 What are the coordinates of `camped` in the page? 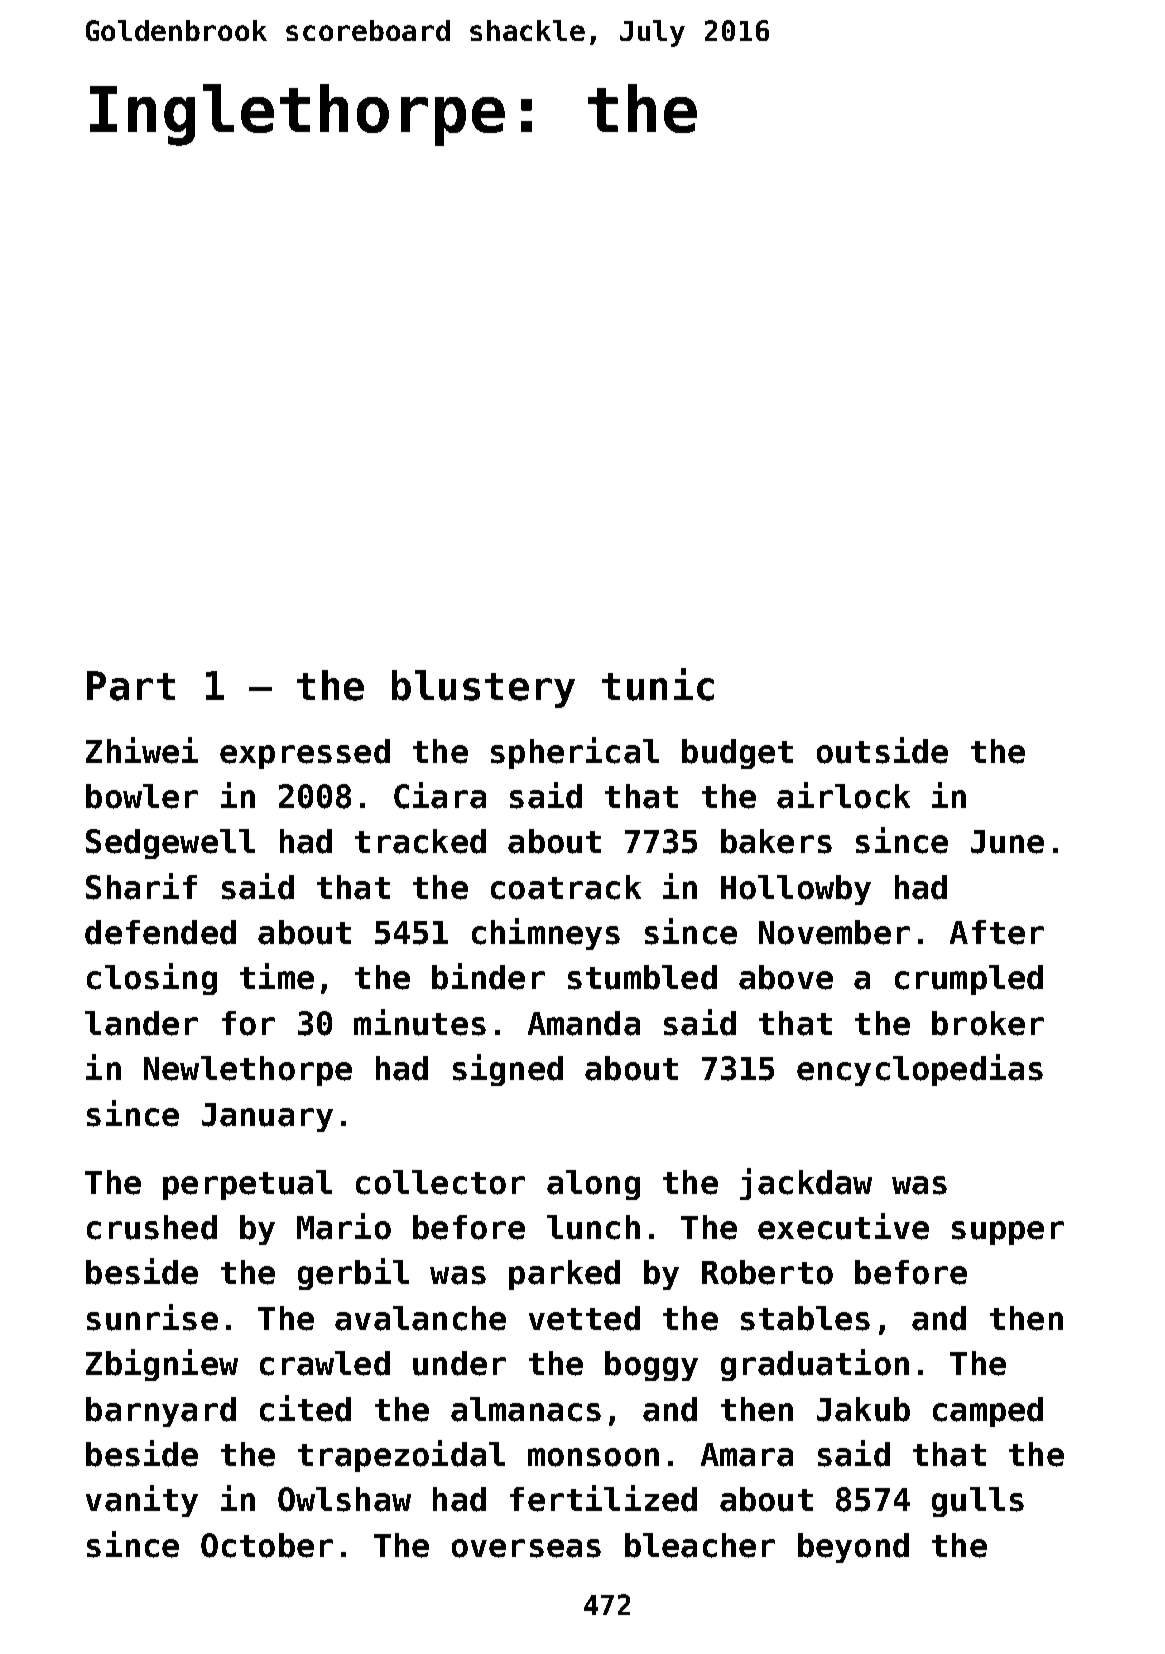 It's located at (988, 1412).
